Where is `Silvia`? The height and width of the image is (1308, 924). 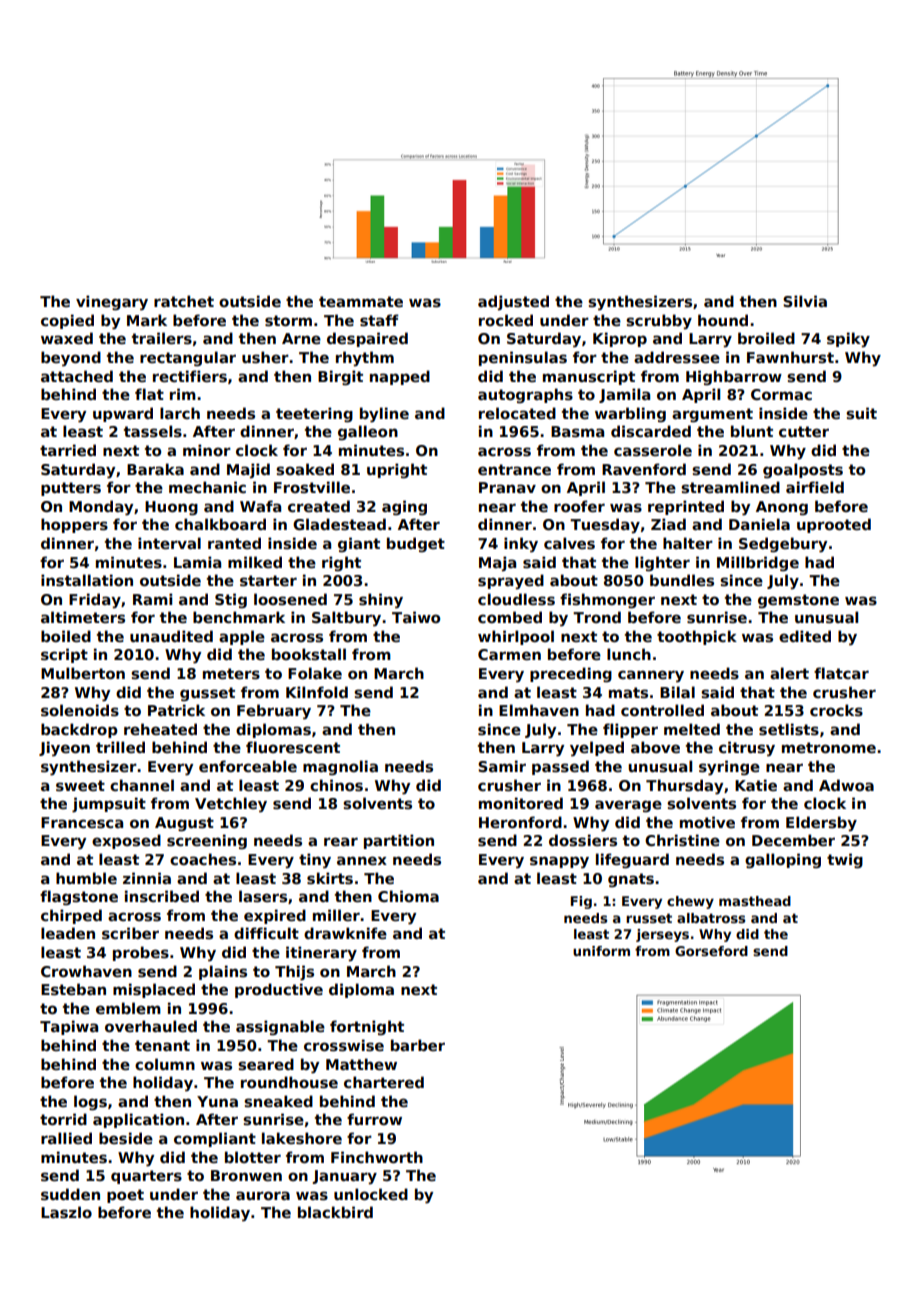
Silvia is located at coordinates (805, 301).
